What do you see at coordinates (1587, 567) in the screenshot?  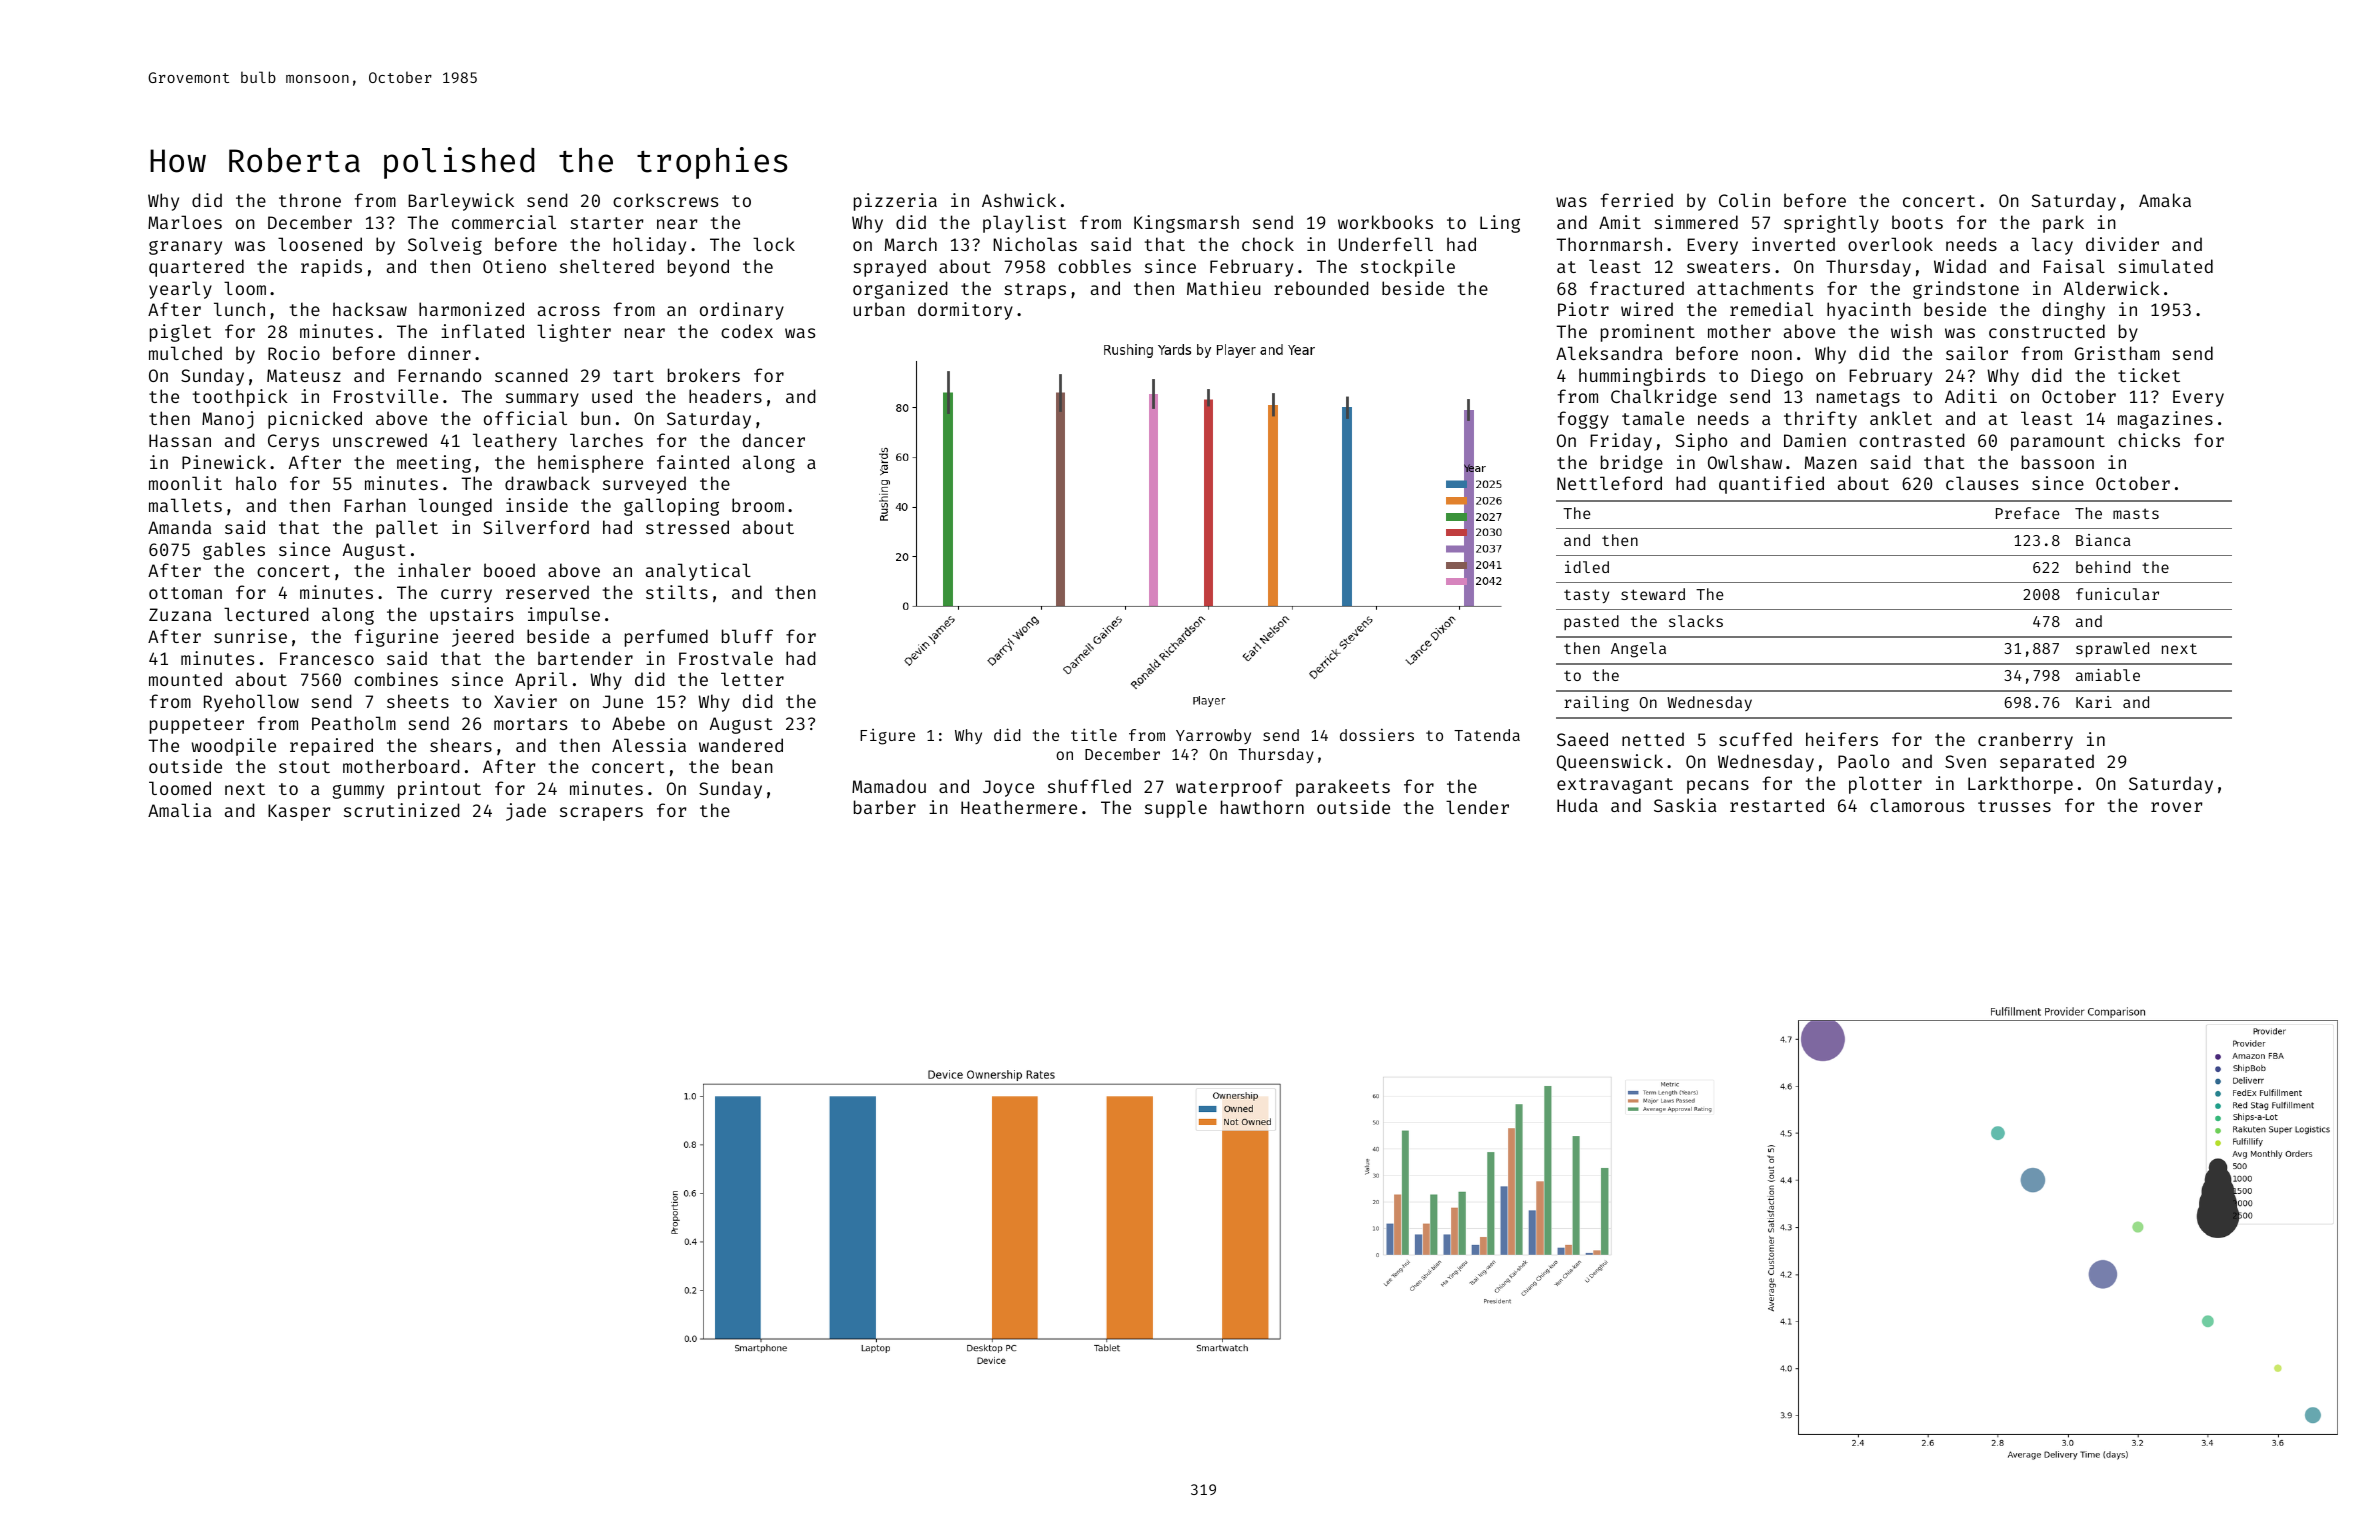 I see `idled` at bounding box center [1587, 567].
